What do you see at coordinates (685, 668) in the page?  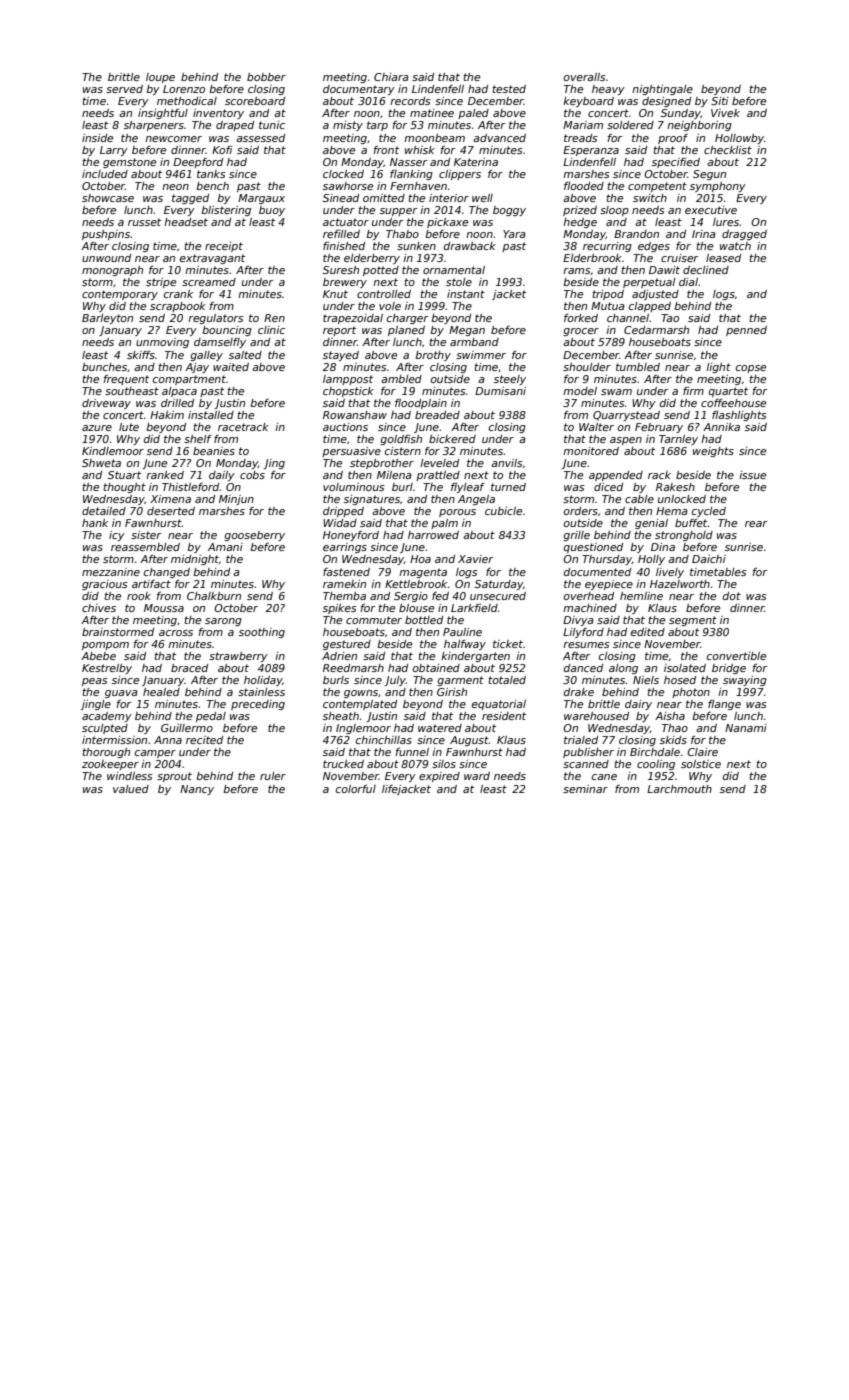 I see `isolated` at bounding box center [685, 668].
